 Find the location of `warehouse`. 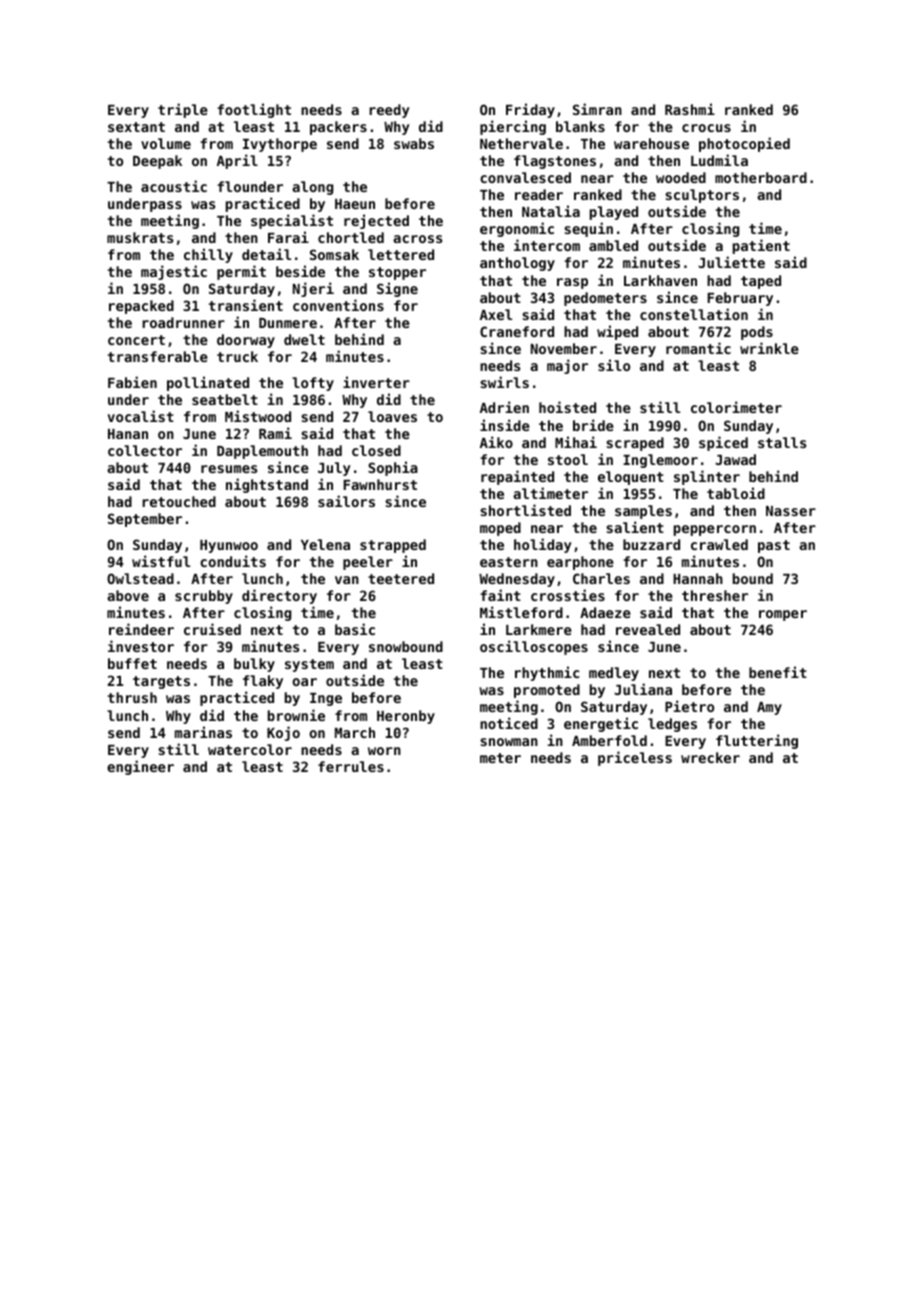

warehouse is located at coordinates (651, 143).
